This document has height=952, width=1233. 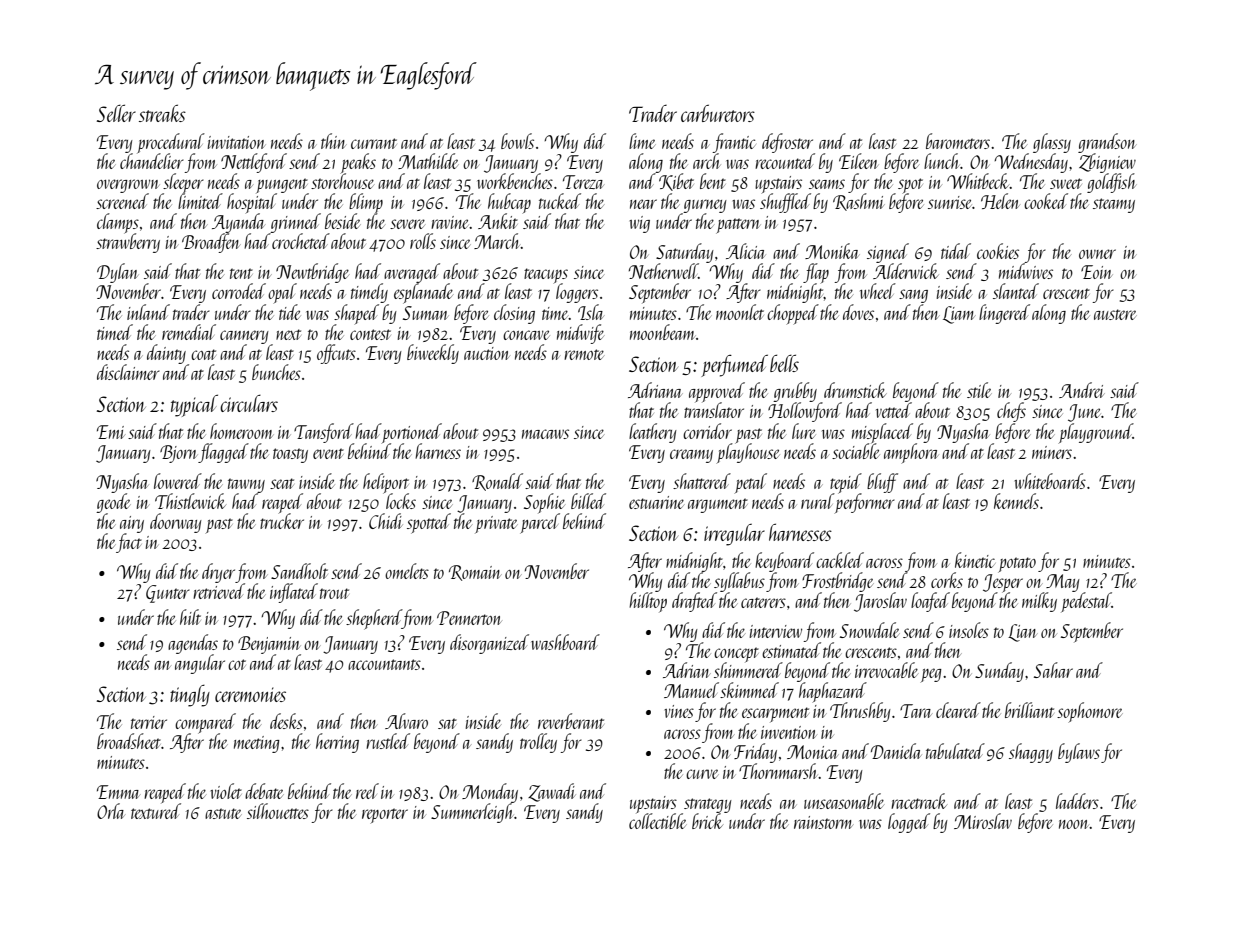 I want to click on Kibet, so click(x=676, y=182).
